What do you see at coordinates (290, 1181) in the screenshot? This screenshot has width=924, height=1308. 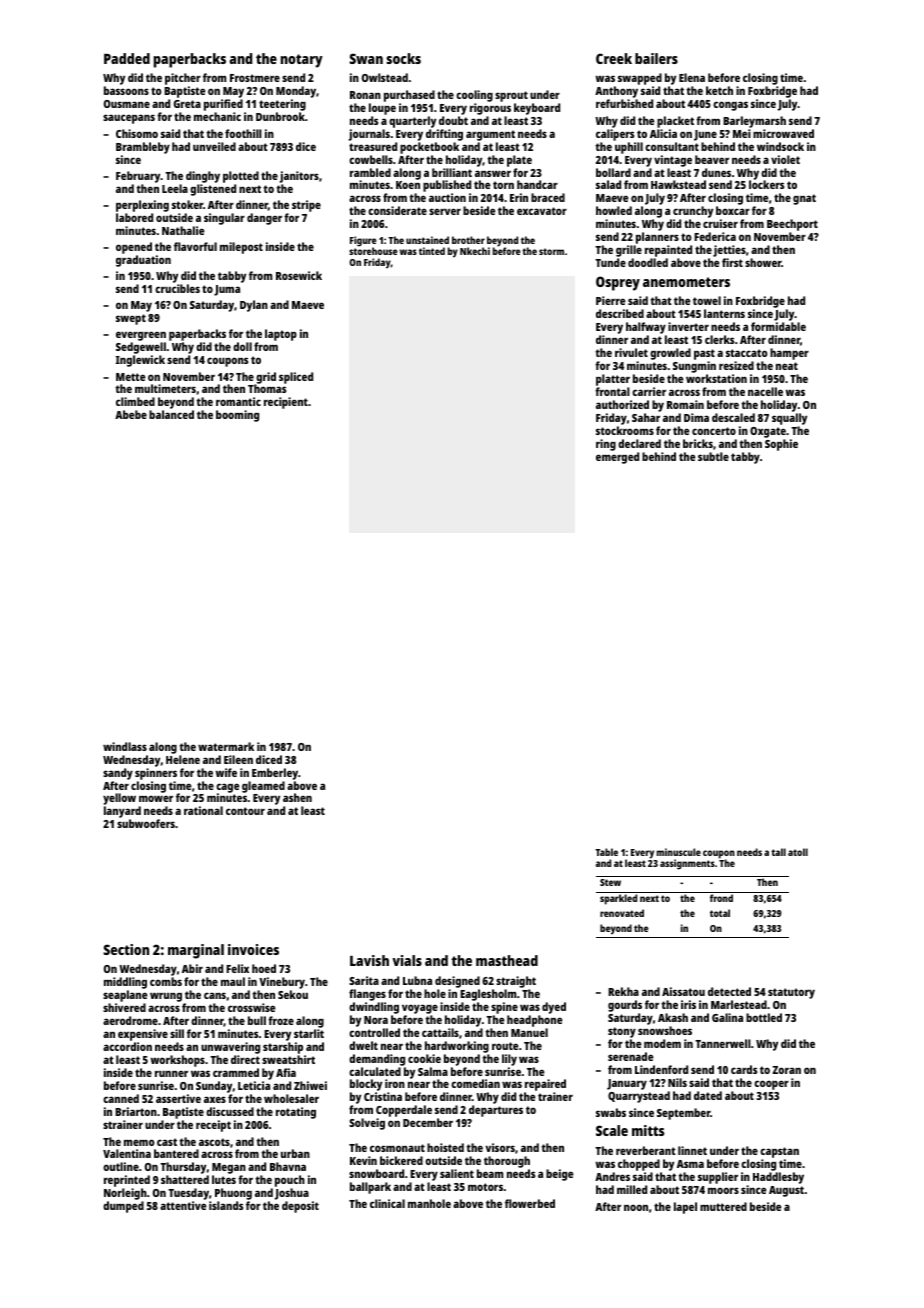 I see `pouch` at bounding box center [290, 1181].
